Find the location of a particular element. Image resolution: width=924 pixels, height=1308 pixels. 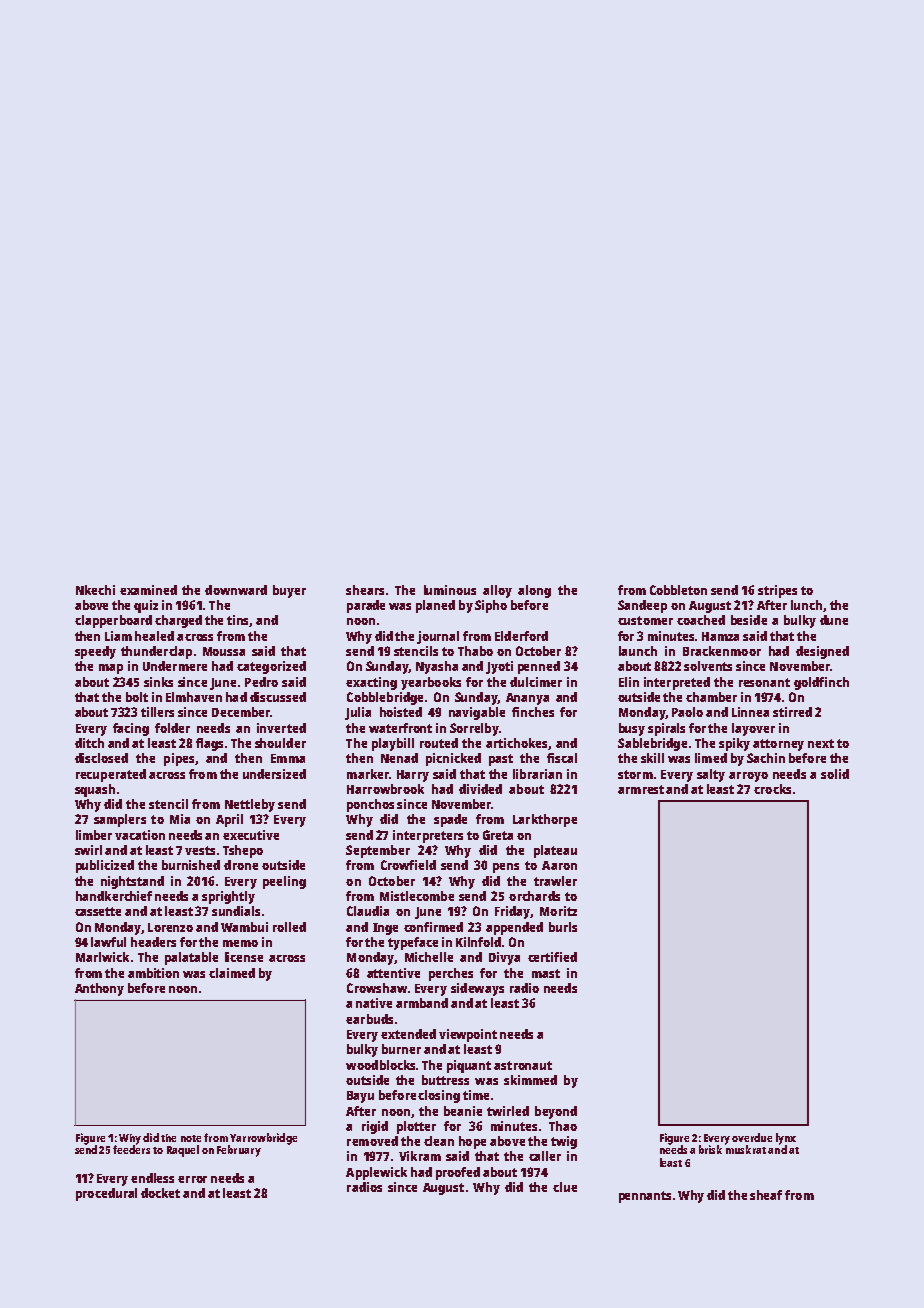

Sorrelby is located at coordinates (474, 729).
